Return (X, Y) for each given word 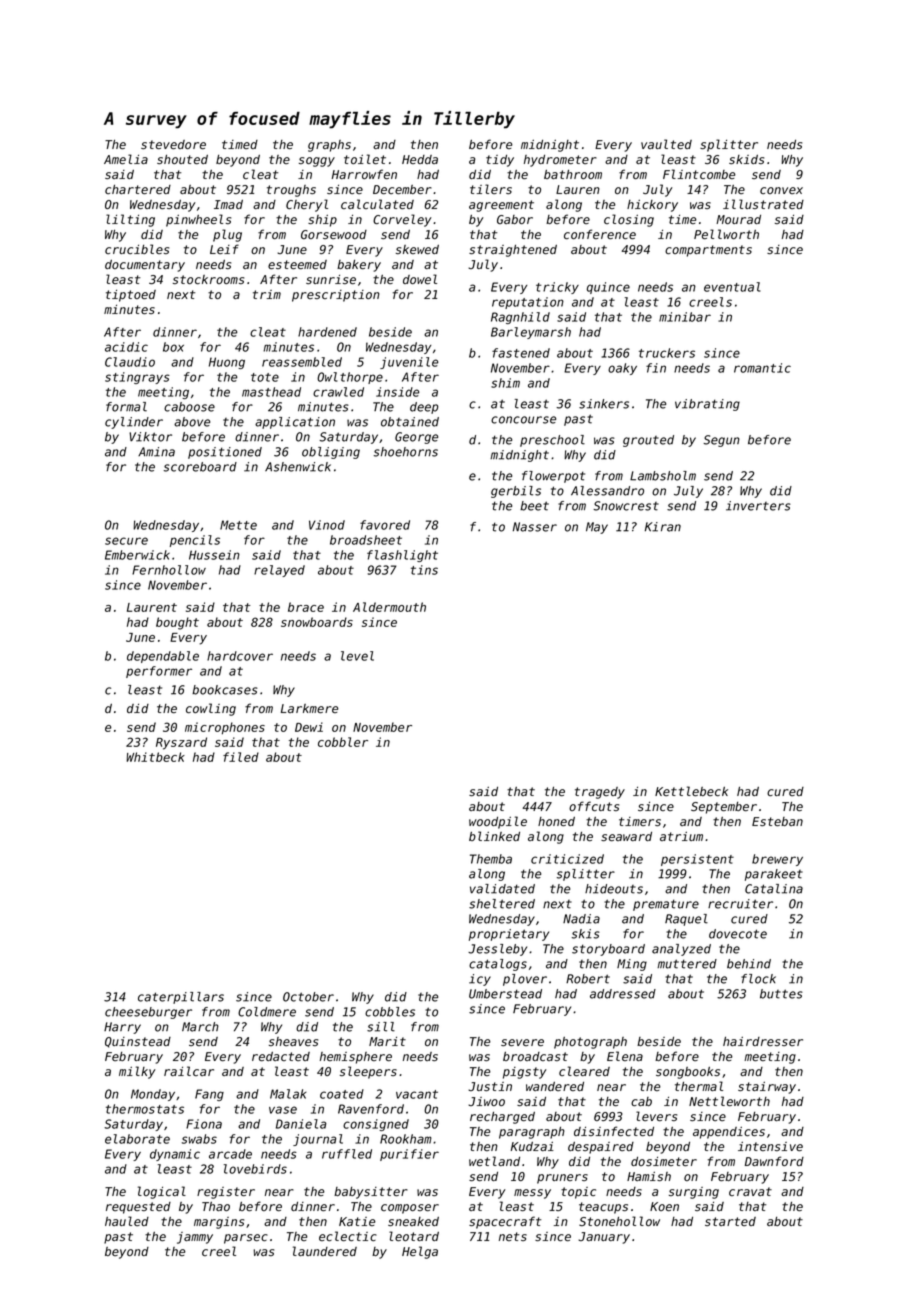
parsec (246, 1239)
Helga (420, 1252)
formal (126, 407)
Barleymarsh (531, 333)
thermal (699, 1086)
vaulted (666, 144)
